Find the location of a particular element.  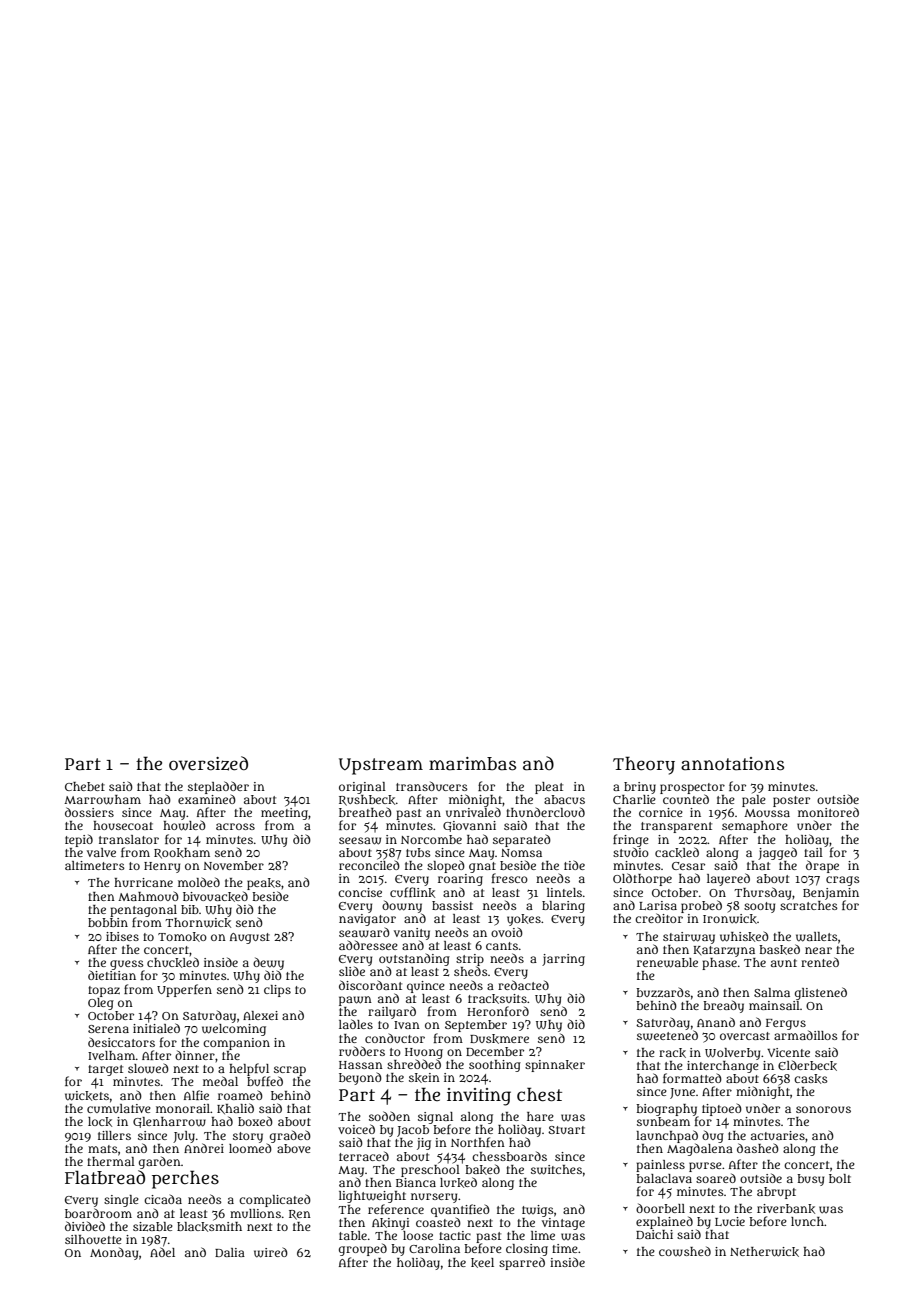

prospector is located at coordinates (692, 788).
